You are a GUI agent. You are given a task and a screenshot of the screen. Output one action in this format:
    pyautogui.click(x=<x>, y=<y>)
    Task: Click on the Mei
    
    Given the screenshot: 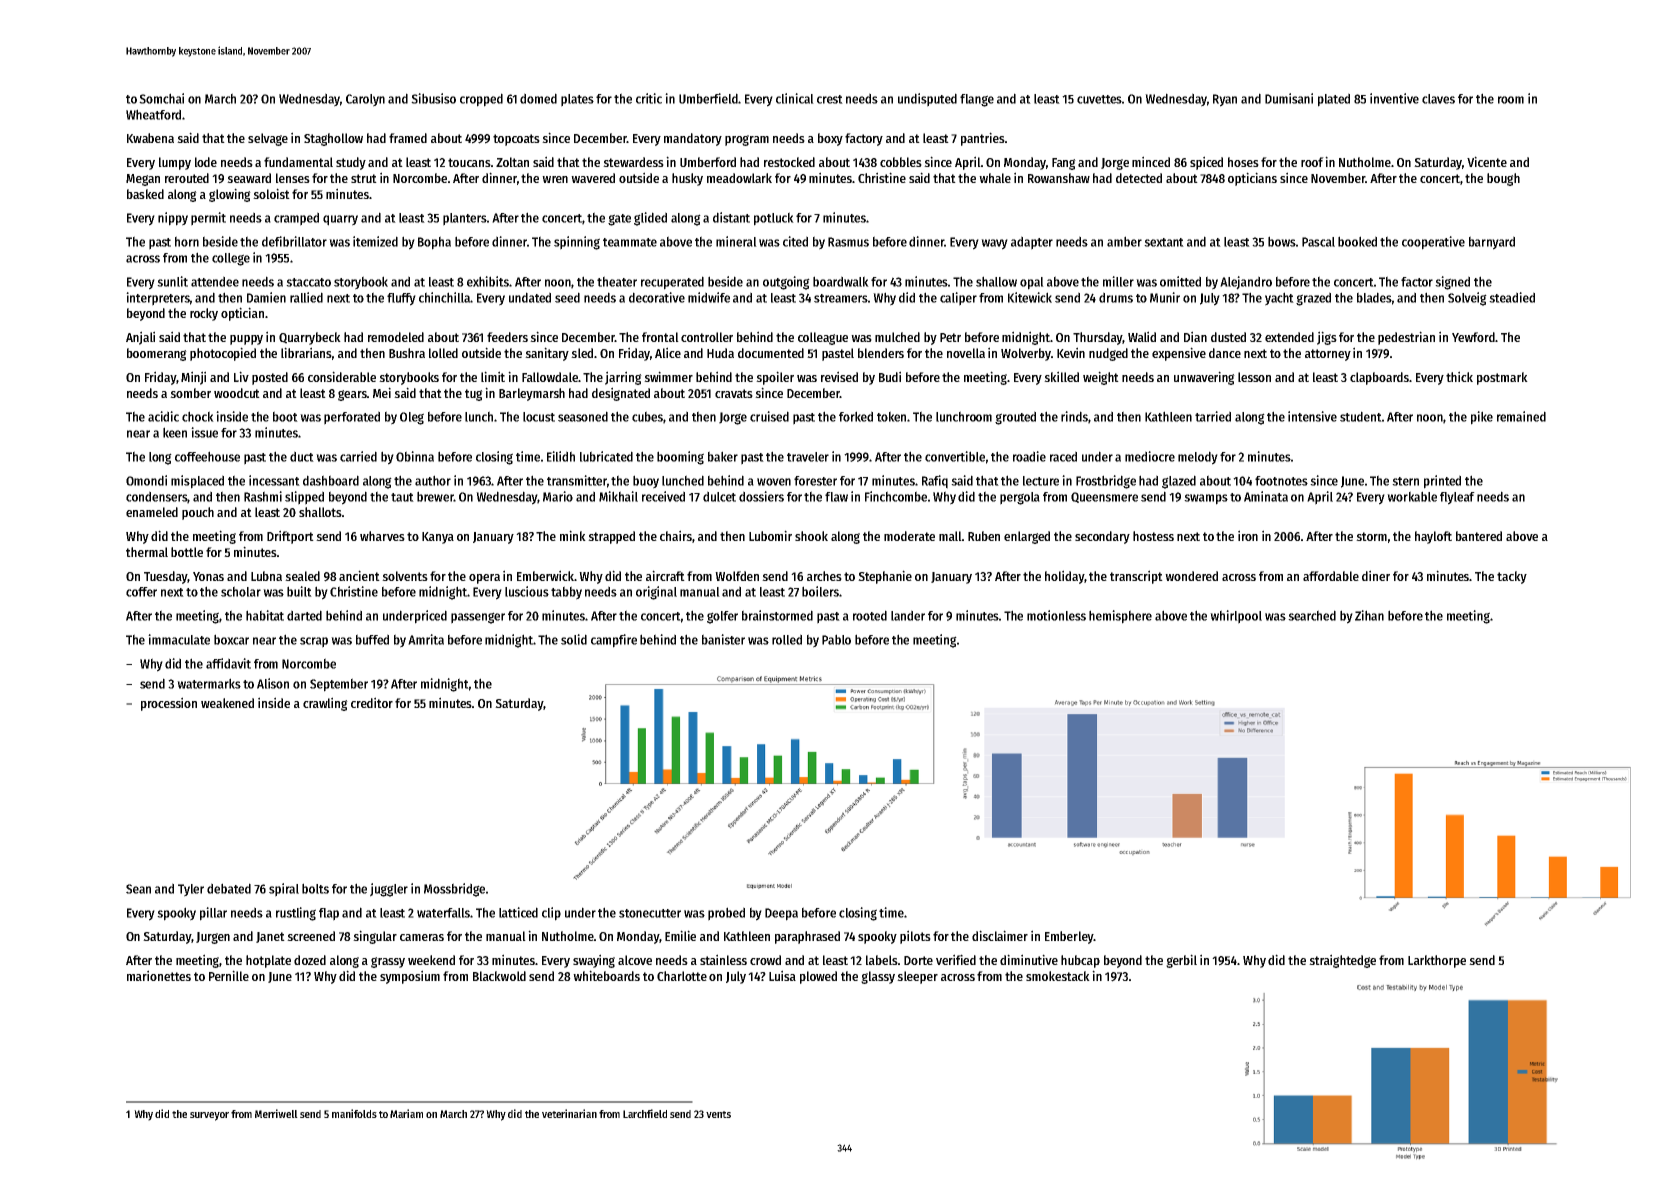 What is the action you would take?
    pyautogui.click(x=382, y=392)
